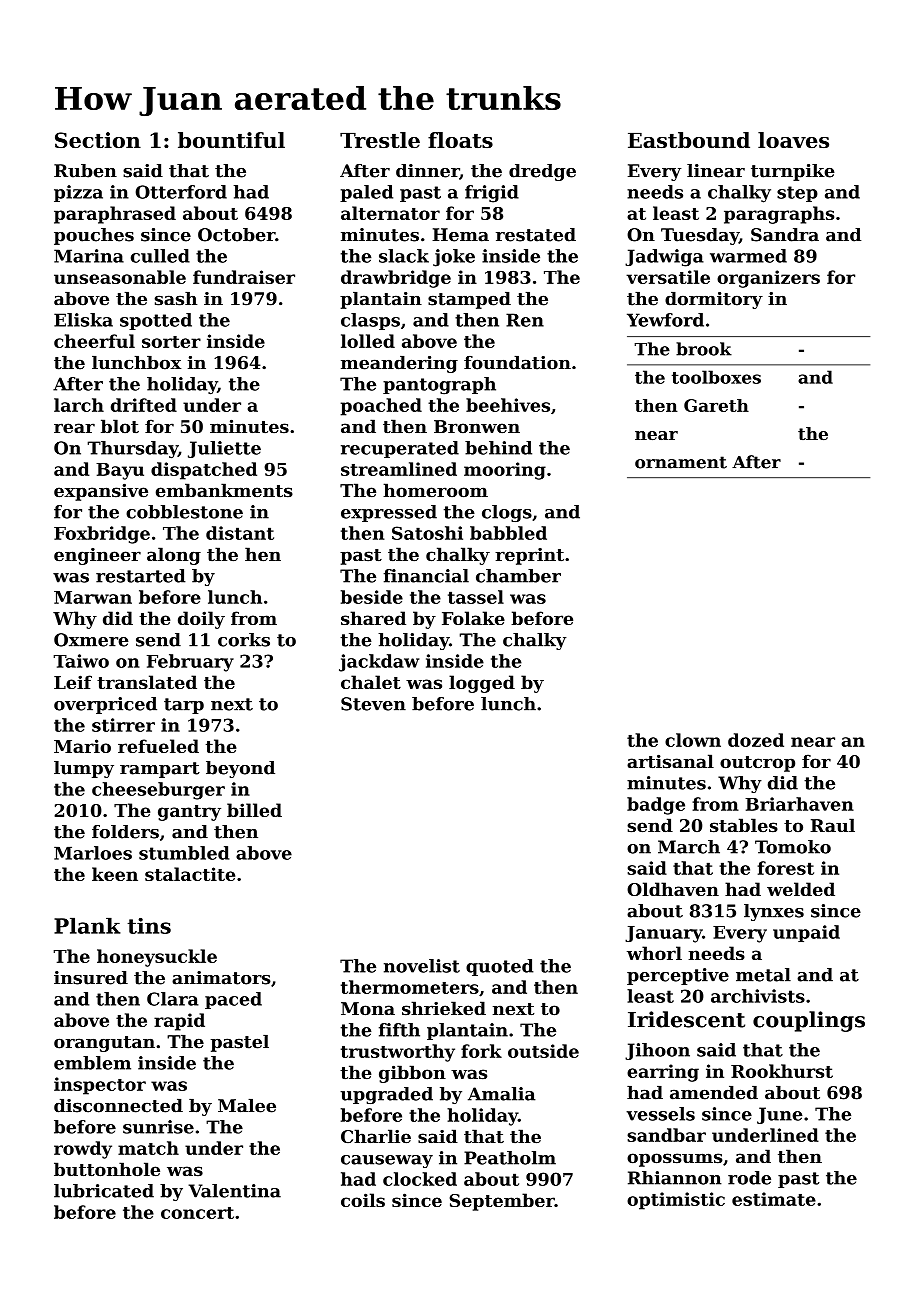 This screenshot has width=924, height=1308. I want to click on October, so click(236, 235).
